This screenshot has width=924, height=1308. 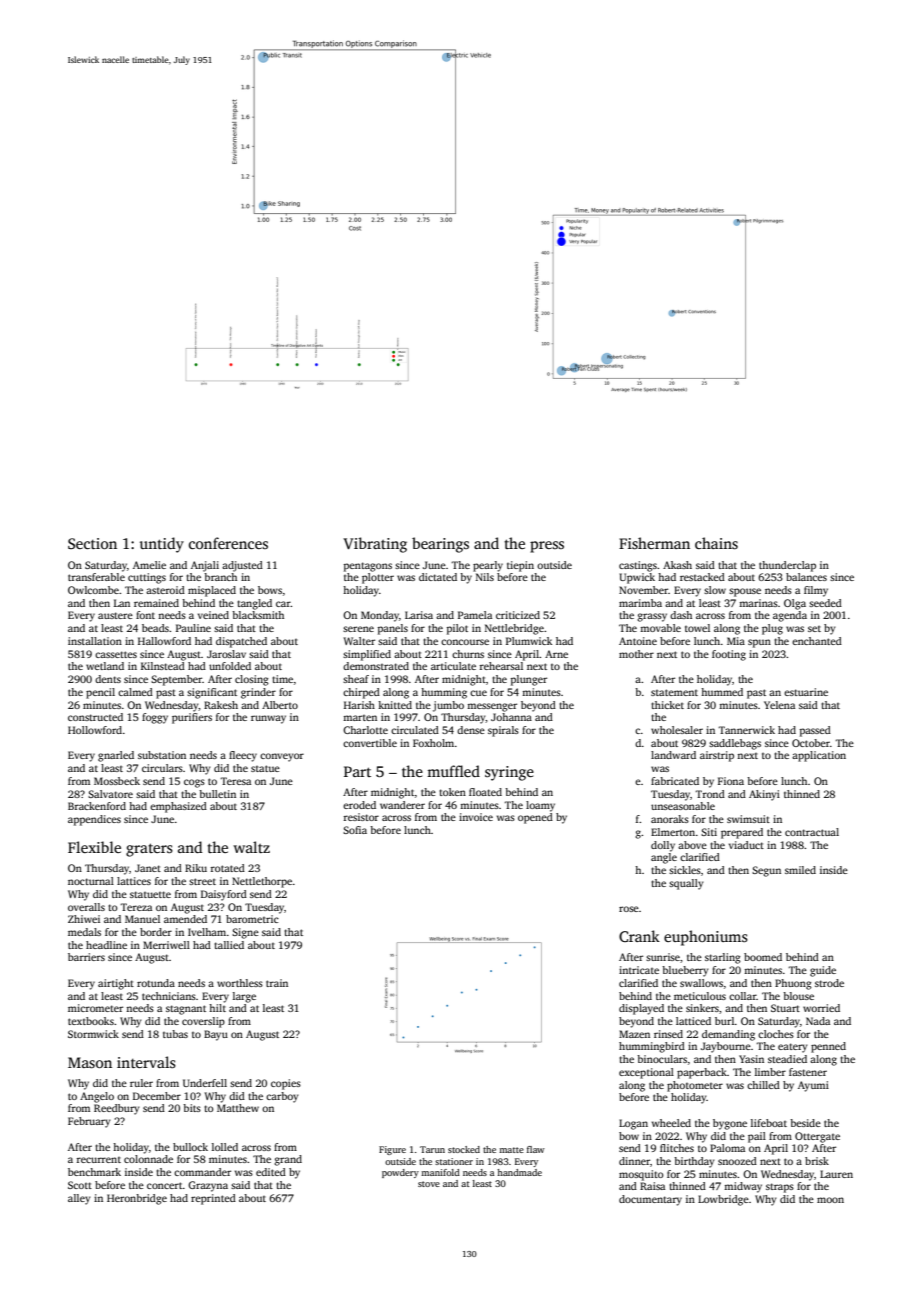 I want to click on chains, so click(x=716, y=543).
